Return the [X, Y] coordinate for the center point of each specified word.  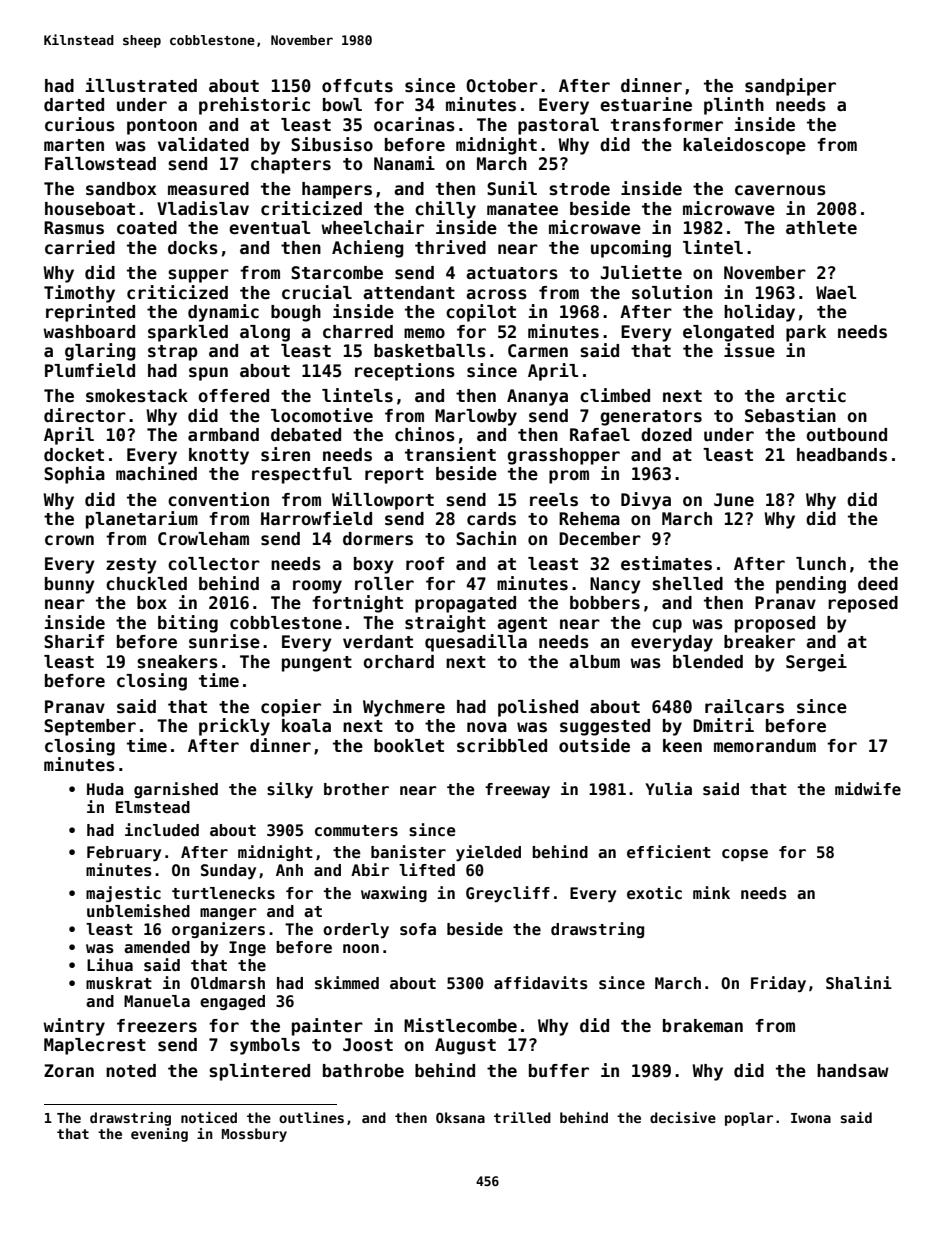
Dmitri [723, 725]
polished [538, 708]
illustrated [141, 85]
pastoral [558, 126]
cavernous [780, 190]
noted [131, 1071]
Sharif [74, 641]
